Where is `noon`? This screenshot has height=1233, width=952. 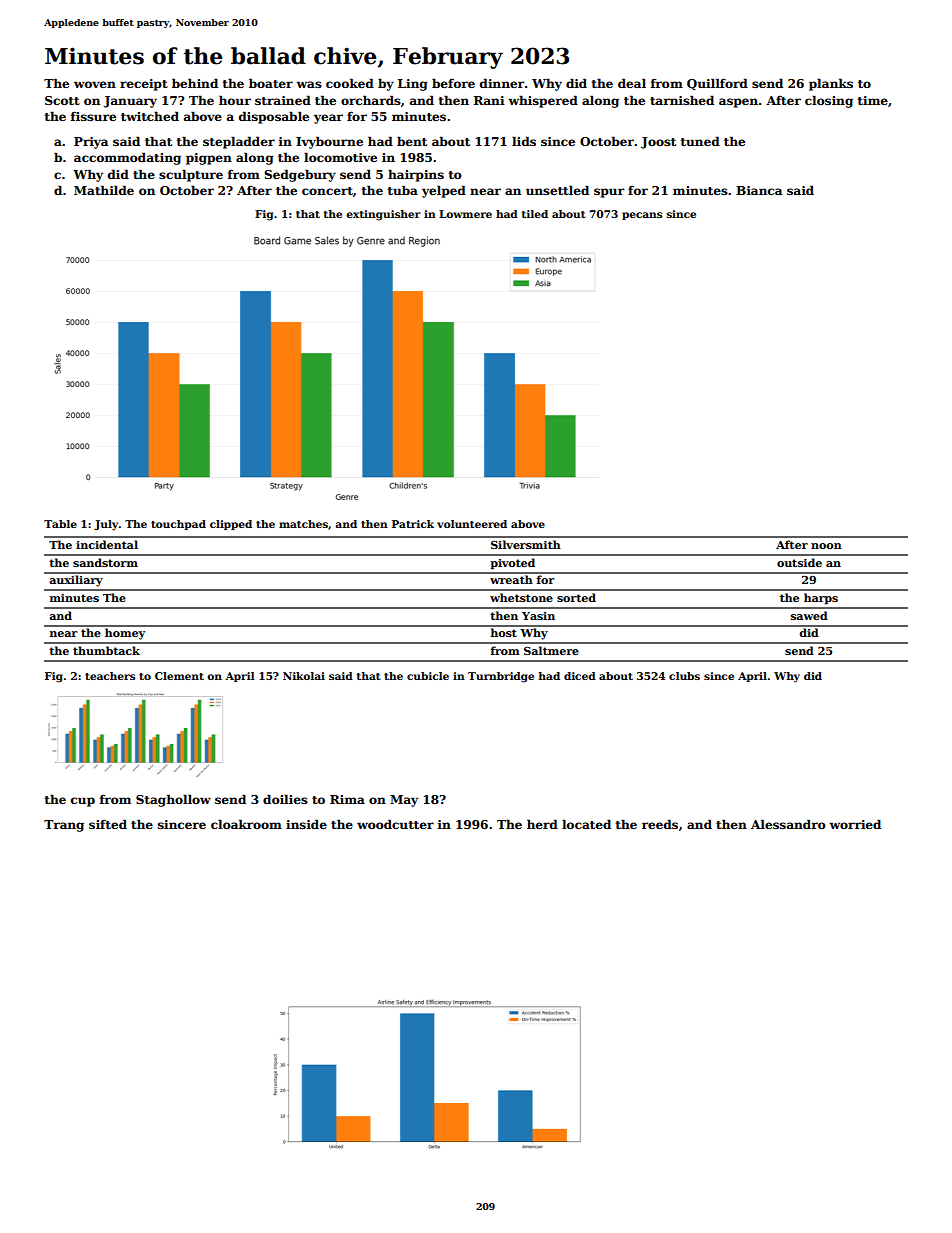
noon is located at coordinates (826, 546).
